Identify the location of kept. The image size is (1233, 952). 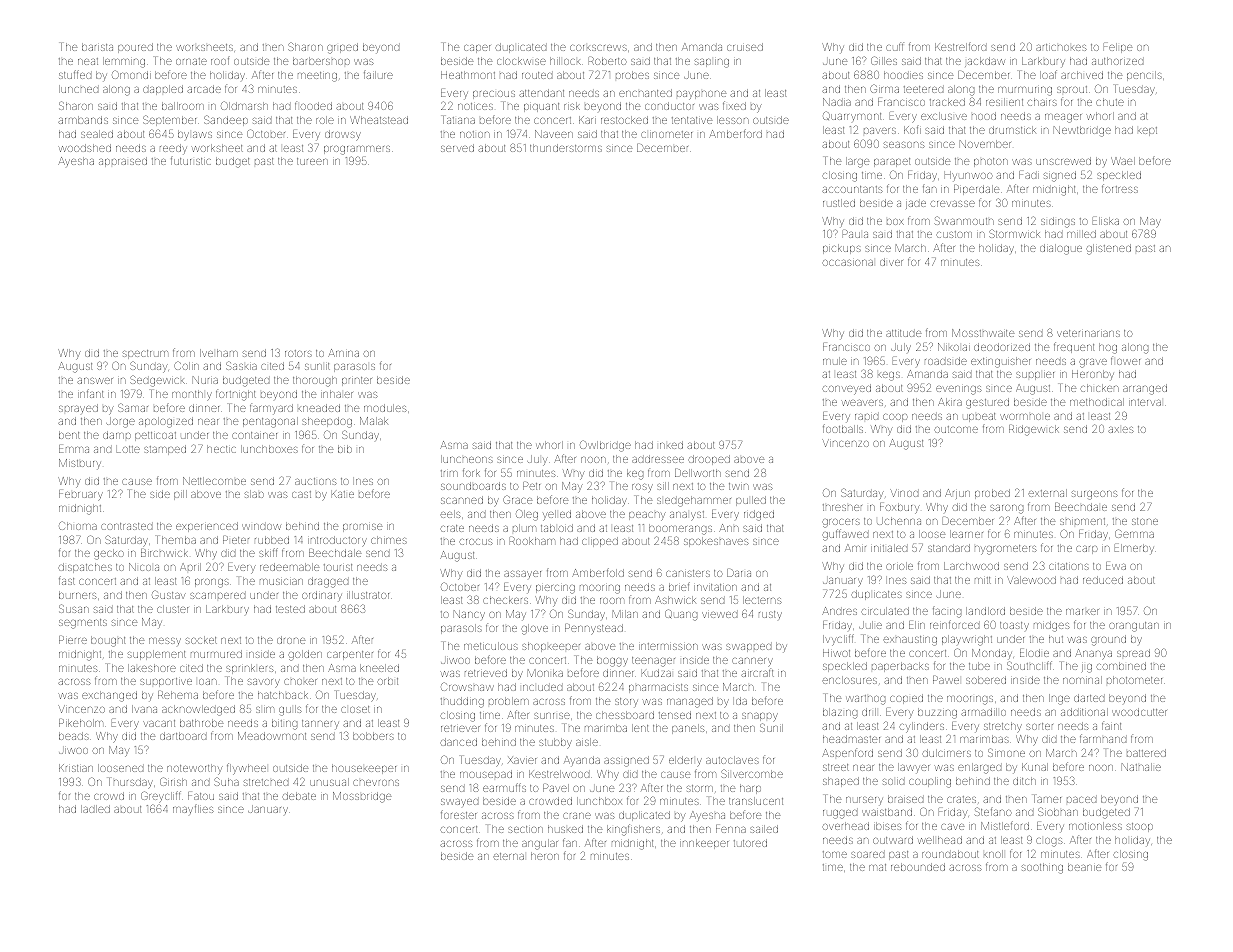
(1147, 131).
